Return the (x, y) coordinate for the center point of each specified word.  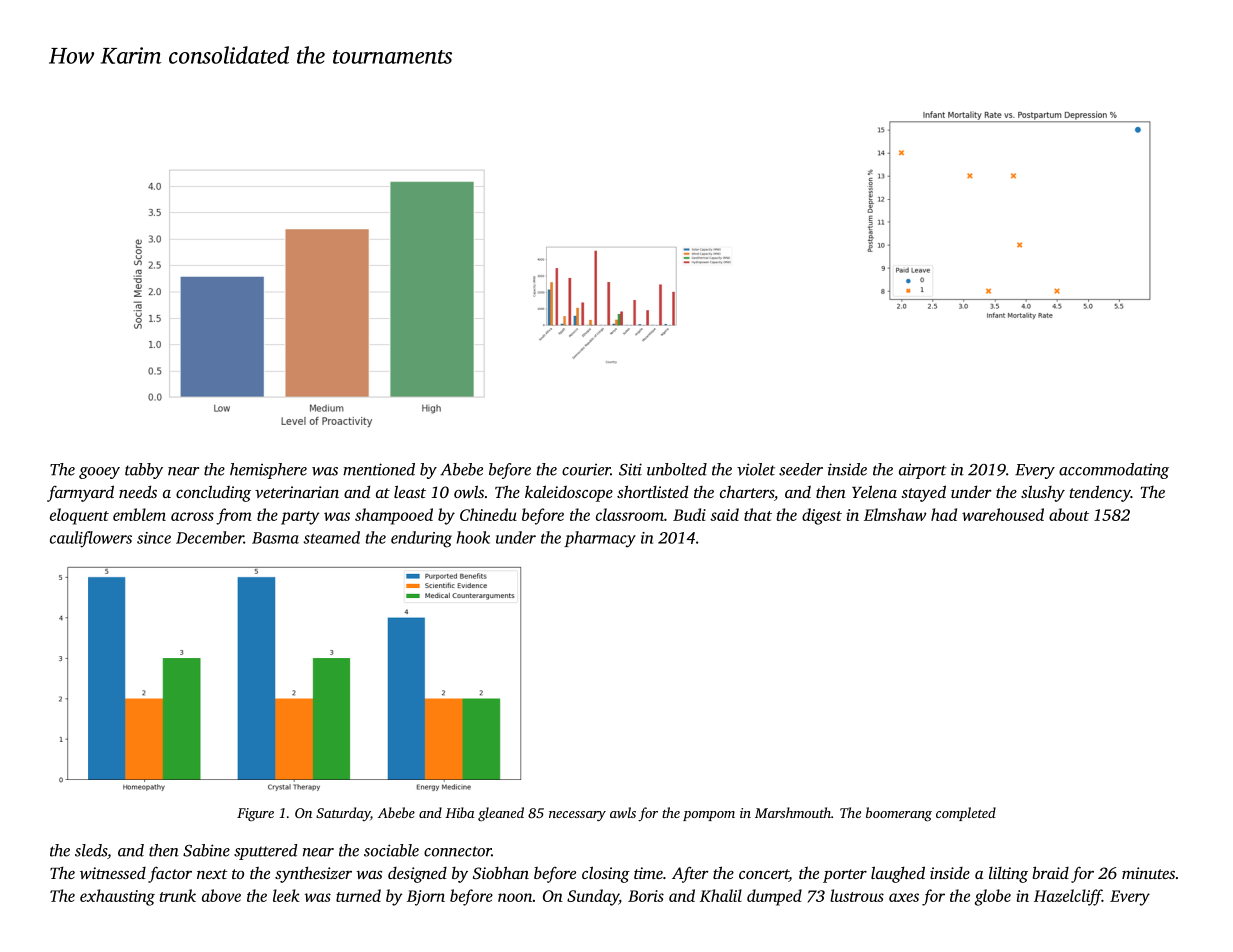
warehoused (1003, 514)
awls (623, 812)
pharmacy (600, 539)
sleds (91, 850)
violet (756, 469)
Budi (689, 514)
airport (922, 471)
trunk (178, 895)
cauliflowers (91, 539)
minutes (1148, 873)
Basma (275, 538)
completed (966, 814)
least (410, 491)
